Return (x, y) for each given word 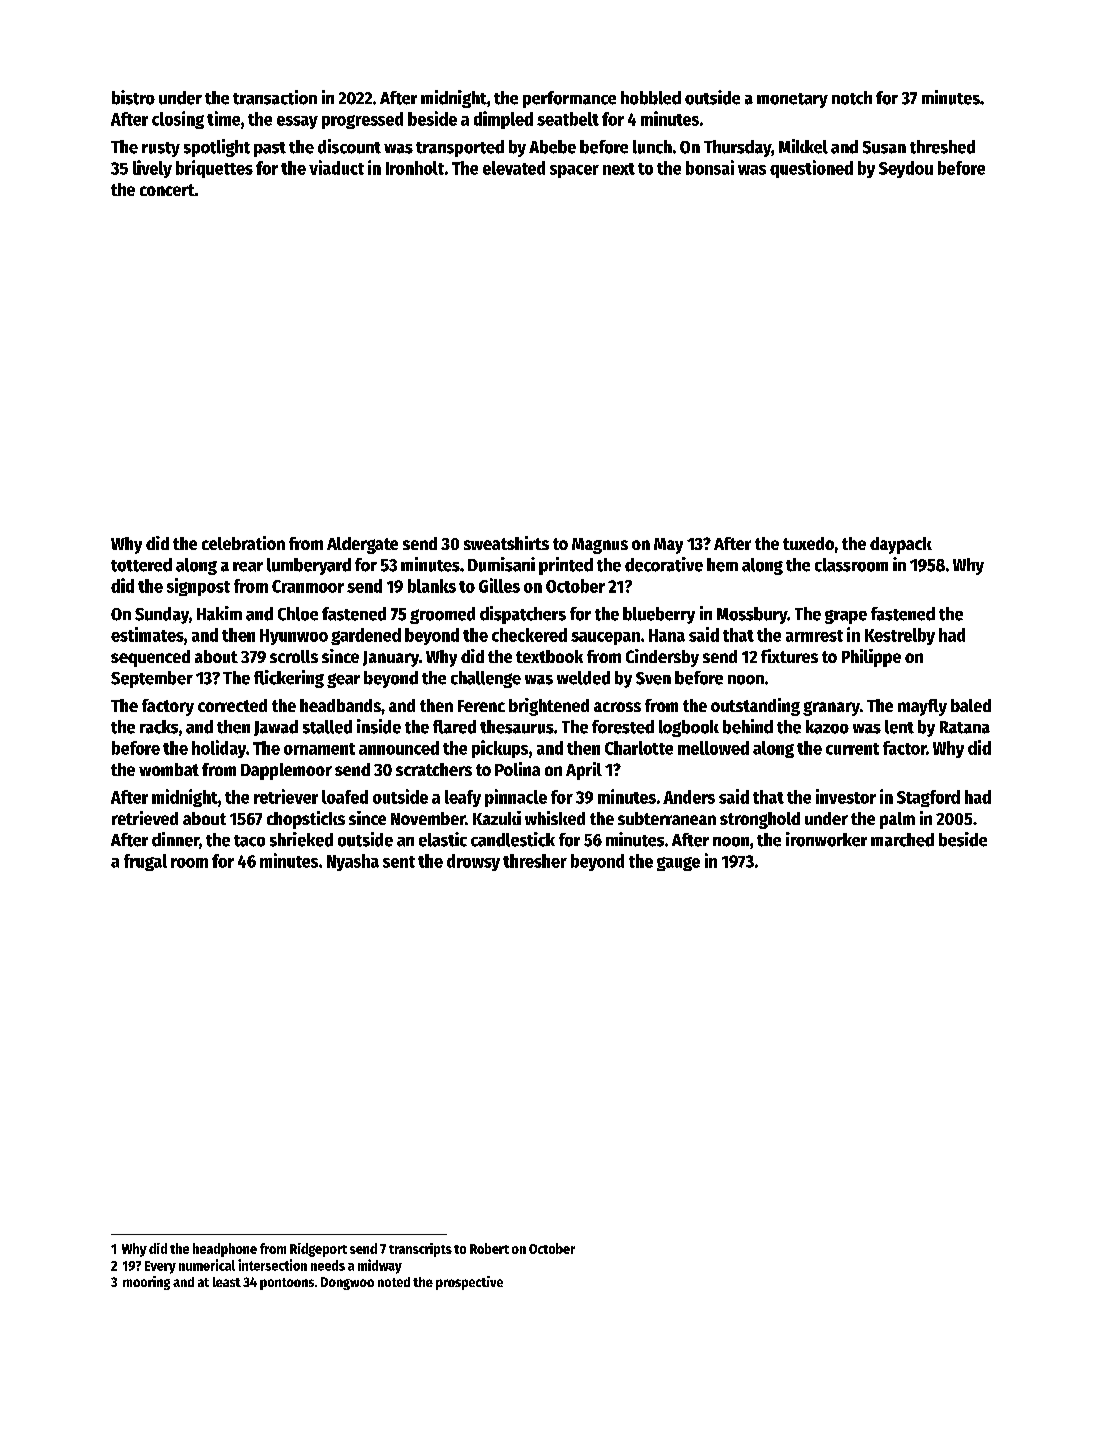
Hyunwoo (294, 637)
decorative (664, 564)
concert (167, 190)
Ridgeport (318, 1250)
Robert (489, 1248)
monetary (792, 100)
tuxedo (808, 543)
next (619, 169)
